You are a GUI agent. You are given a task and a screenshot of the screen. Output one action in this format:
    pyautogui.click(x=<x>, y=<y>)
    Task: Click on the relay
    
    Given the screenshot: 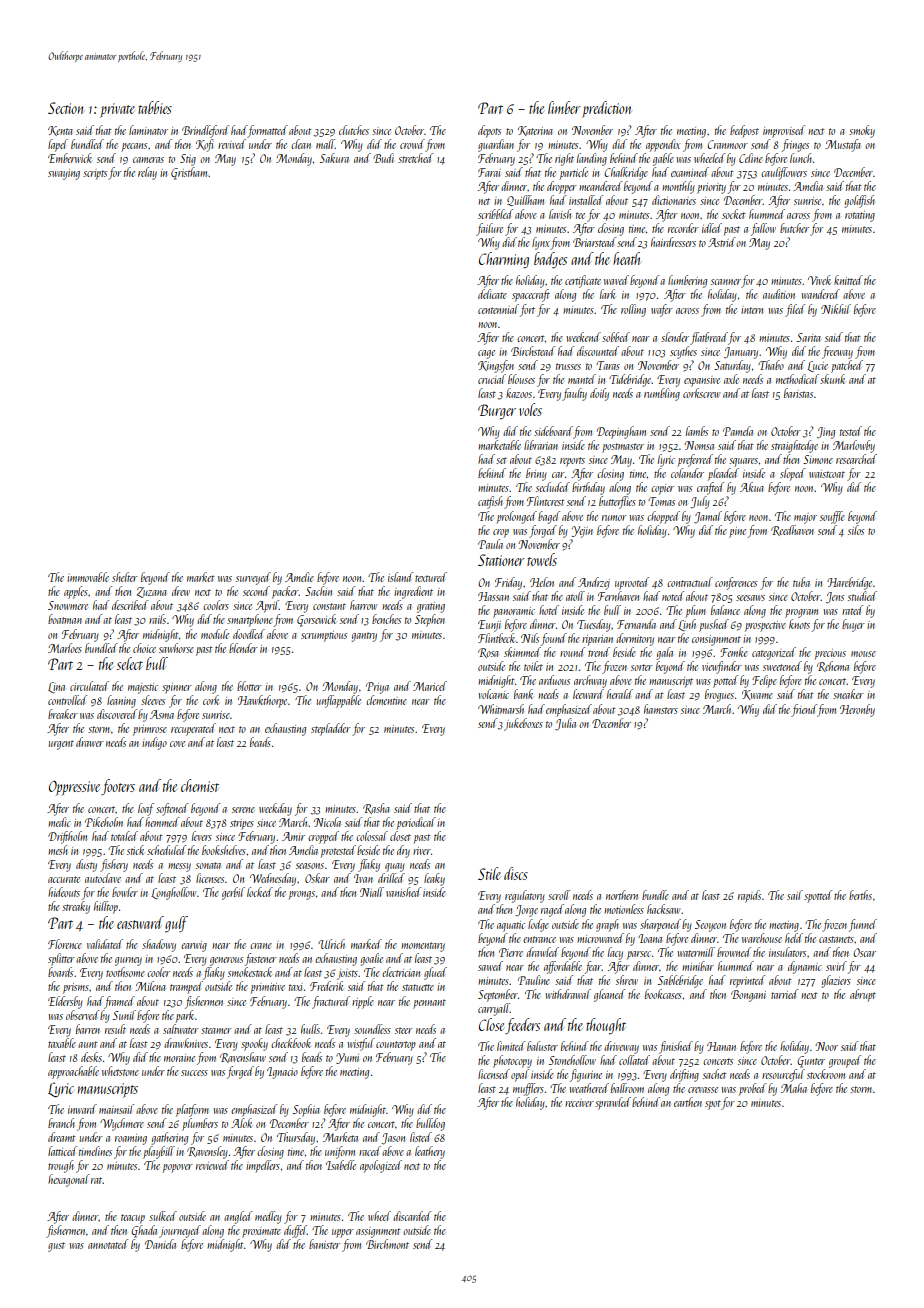 What is the action you would take?
    pyautogui.click(x=147, y=173)
